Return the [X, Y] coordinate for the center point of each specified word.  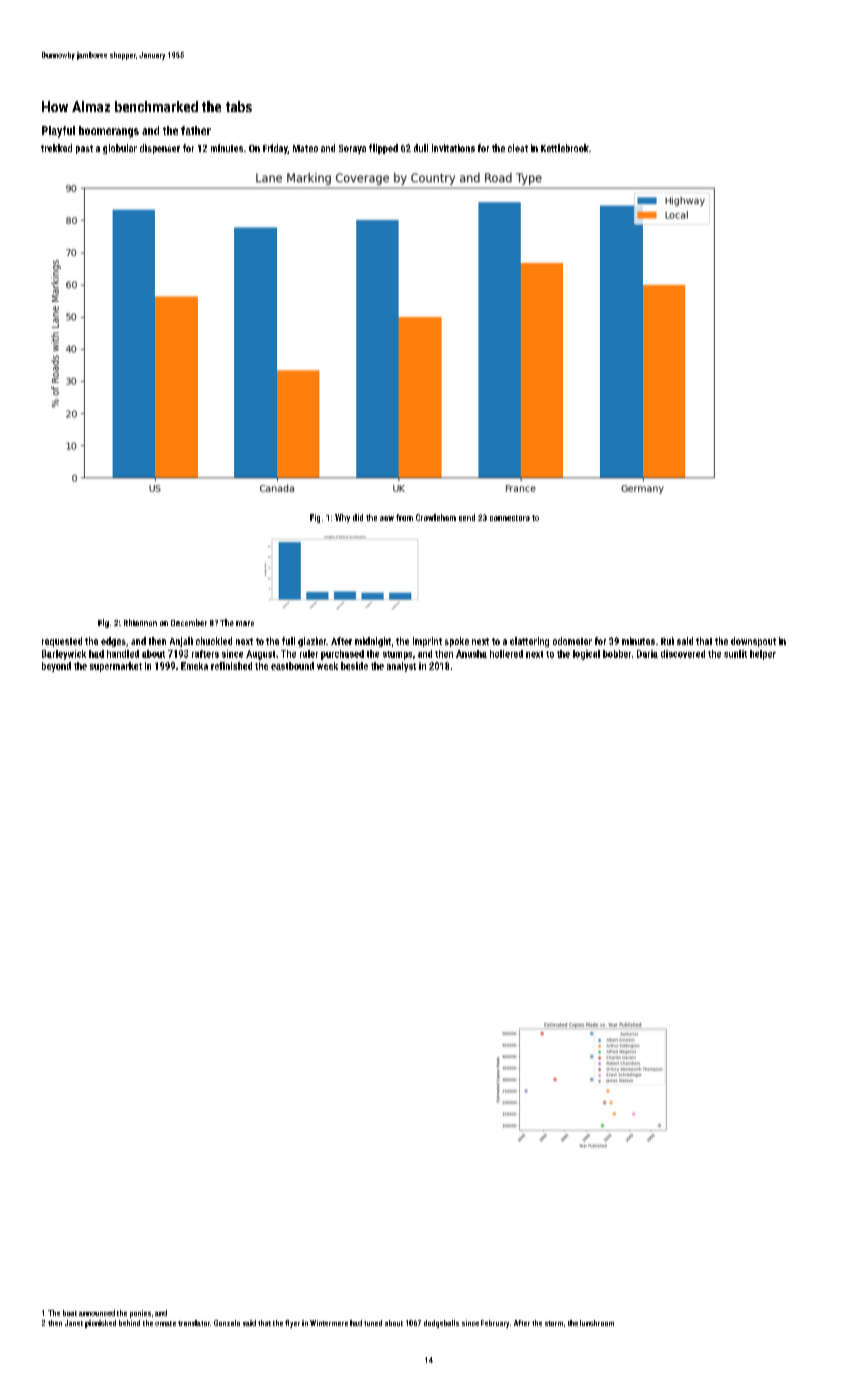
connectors [510, 518]
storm [554, 1323]
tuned [373, 1323]
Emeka [194, 666]
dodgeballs [441, 1324]
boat [70, 1313]
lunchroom [597, 1323]
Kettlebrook [565, 148]
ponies [140, 1314]
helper [763, 655]
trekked [56, 148]
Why [342, 518]
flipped [383, 149]
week [327, 666]
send [467, 517]
